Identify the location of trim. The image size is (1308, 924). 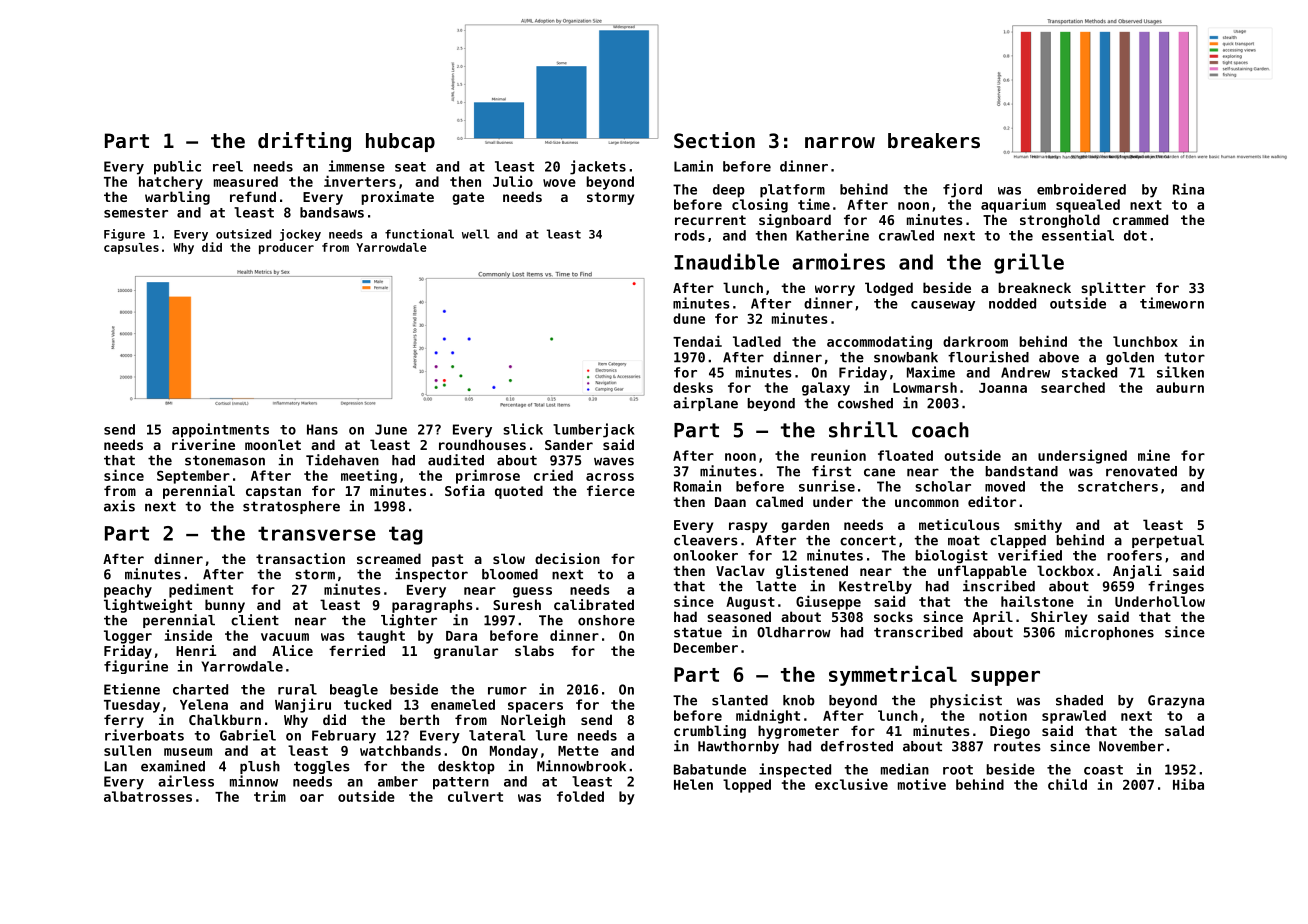
(270, 796).
